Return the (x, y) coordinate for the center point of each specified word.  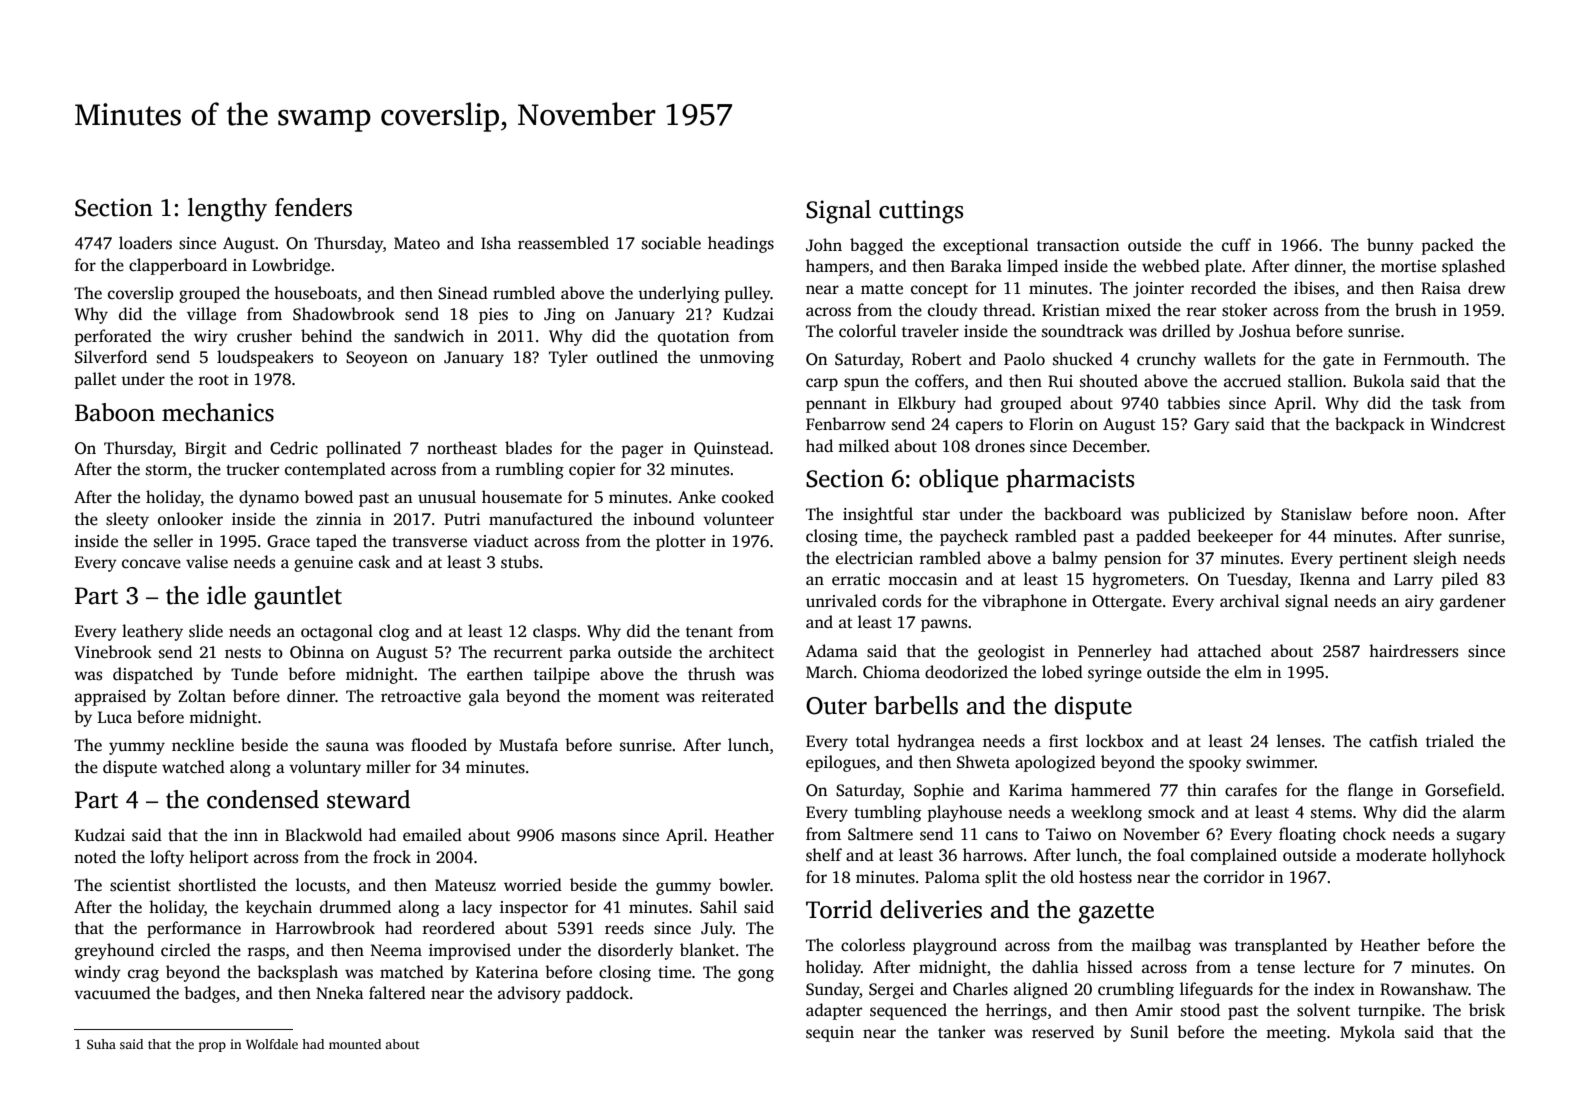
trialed (1450, 741)
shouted (1109, 381)
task (1446, 403)
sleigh (1435, 559)
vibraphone (1024, 602)
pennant (836, 406)
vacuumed (112, 993)
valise (207, 562)
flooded (439, 745)
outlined (627, 357)
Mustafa (528, 745)
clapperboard (178, 266)
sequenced (908, 1011)
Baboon (115, 412)
